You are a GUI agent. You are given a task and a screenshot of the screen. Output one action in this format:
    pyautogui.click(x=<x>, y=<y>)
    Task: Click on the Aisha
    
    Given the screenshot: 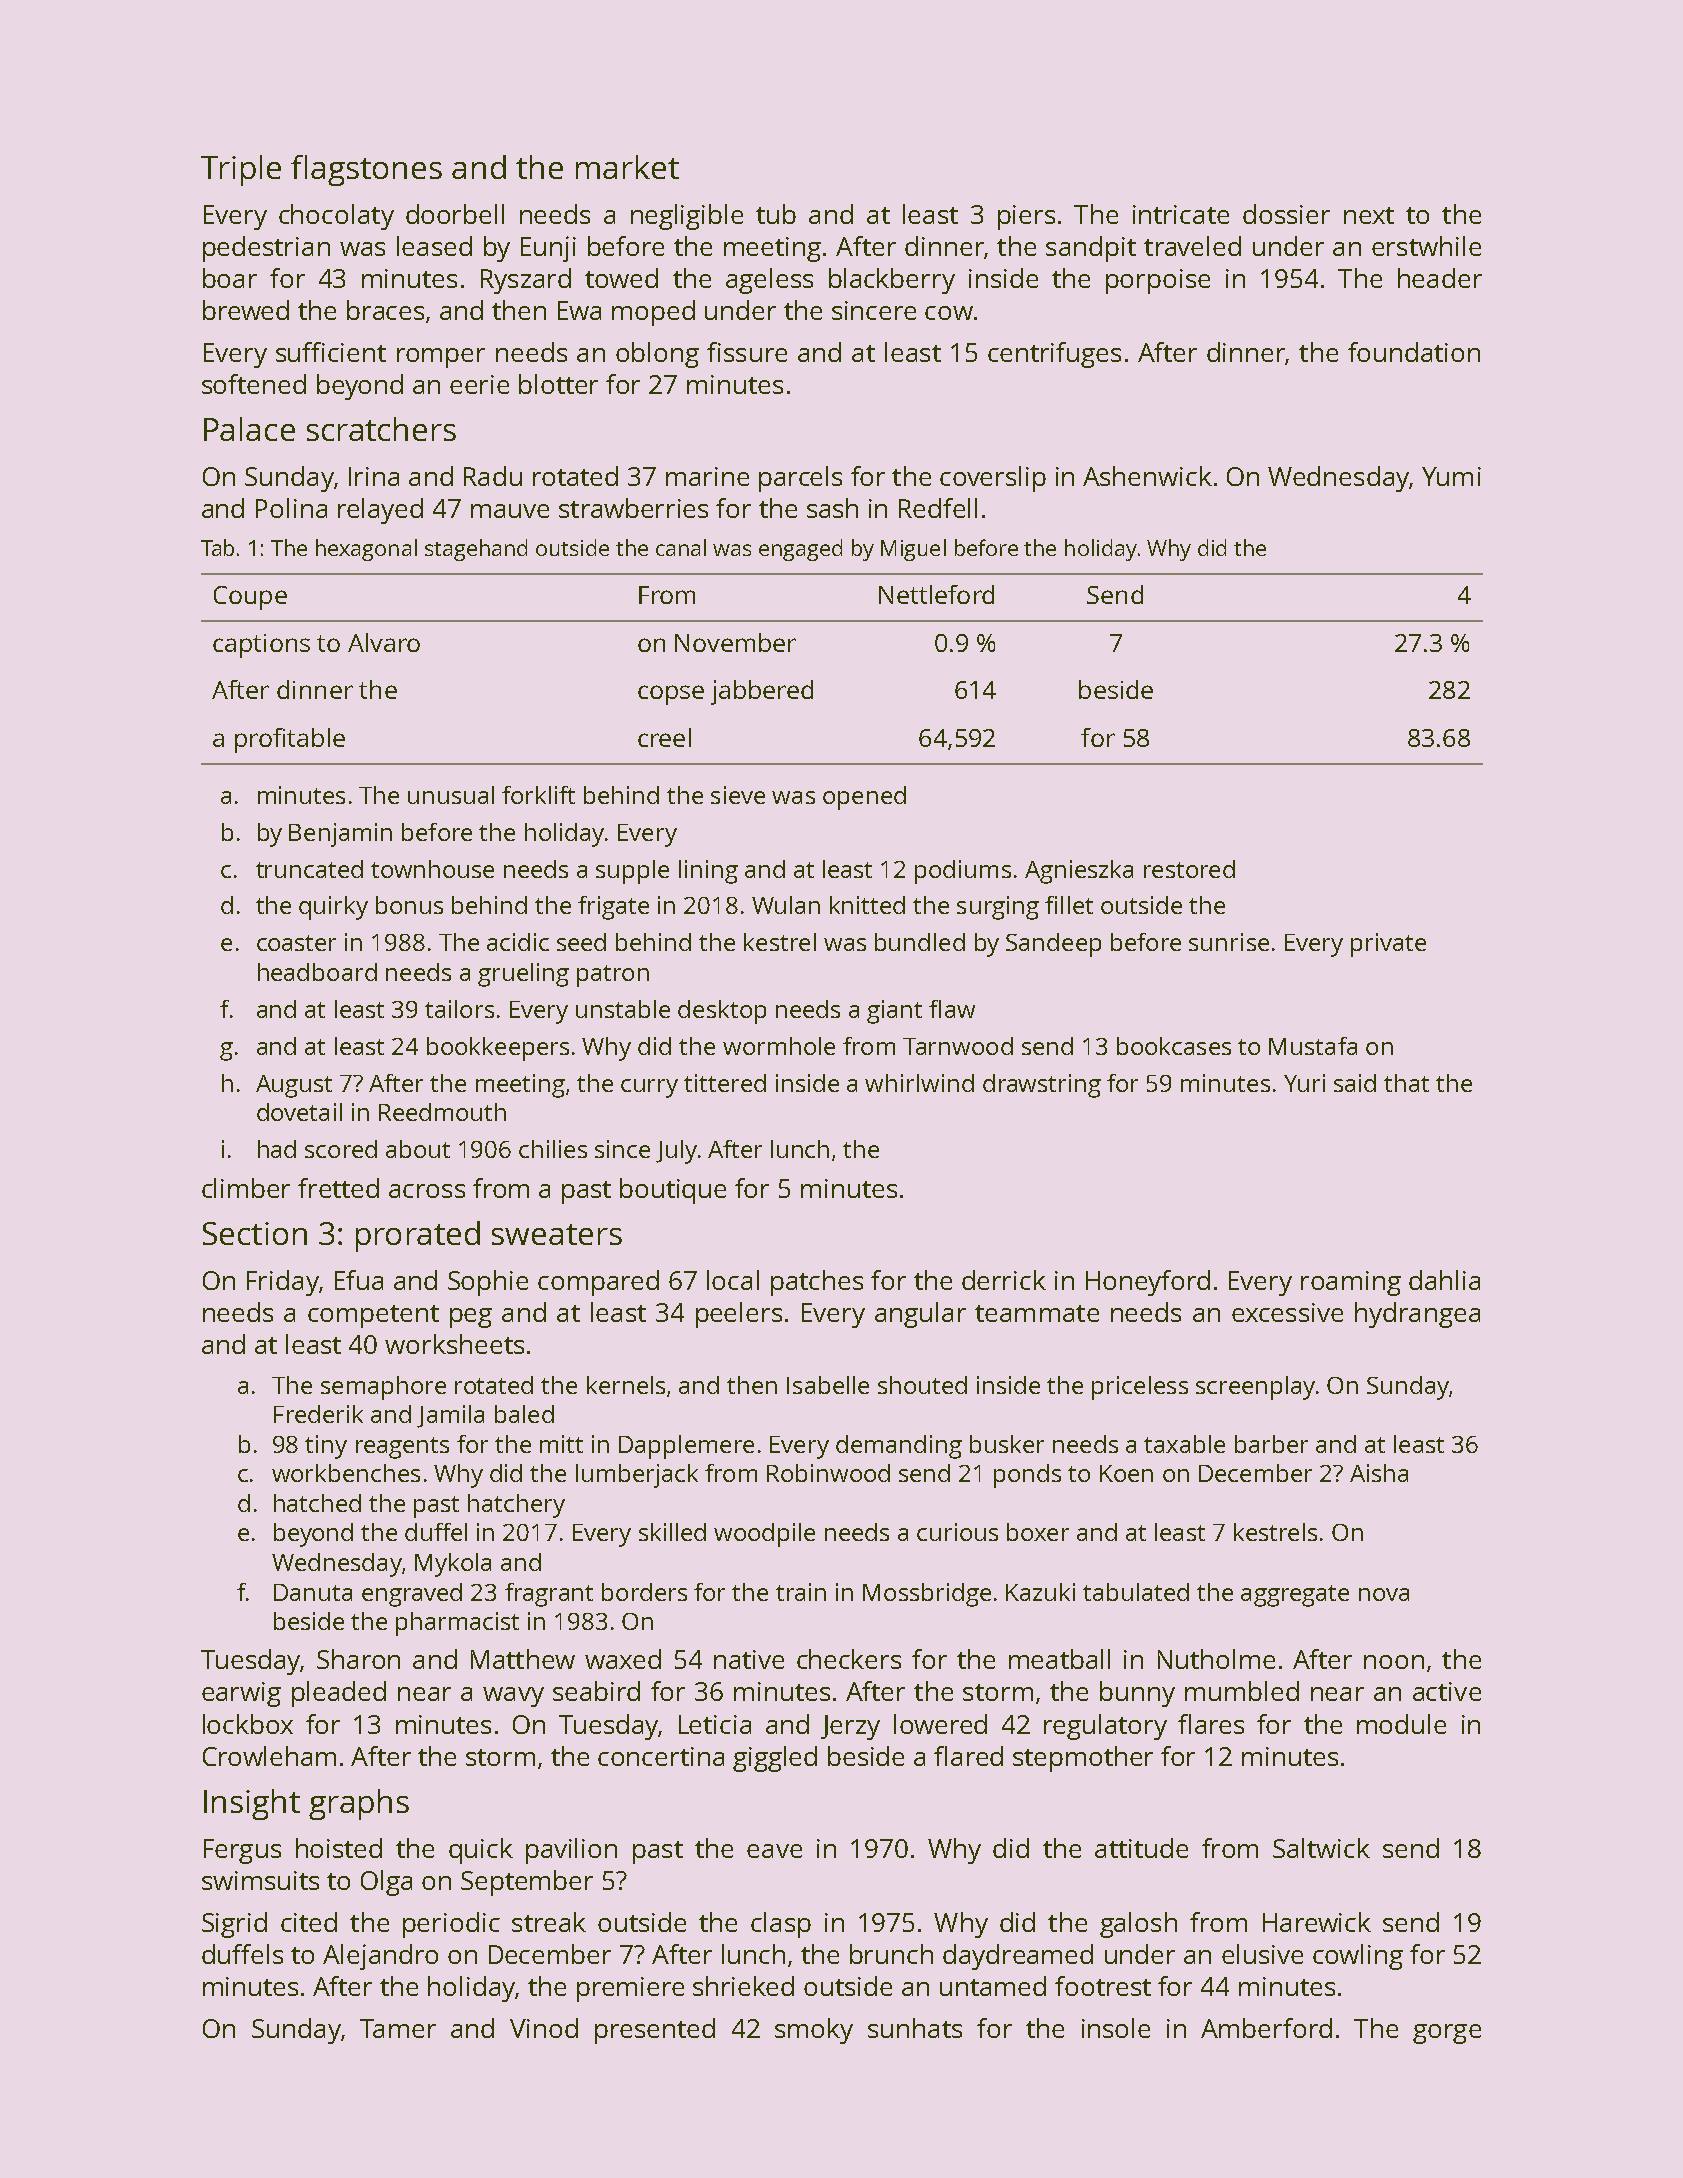 What is the action you would take?
    pyautogui.click(x=1379, y=1473)
